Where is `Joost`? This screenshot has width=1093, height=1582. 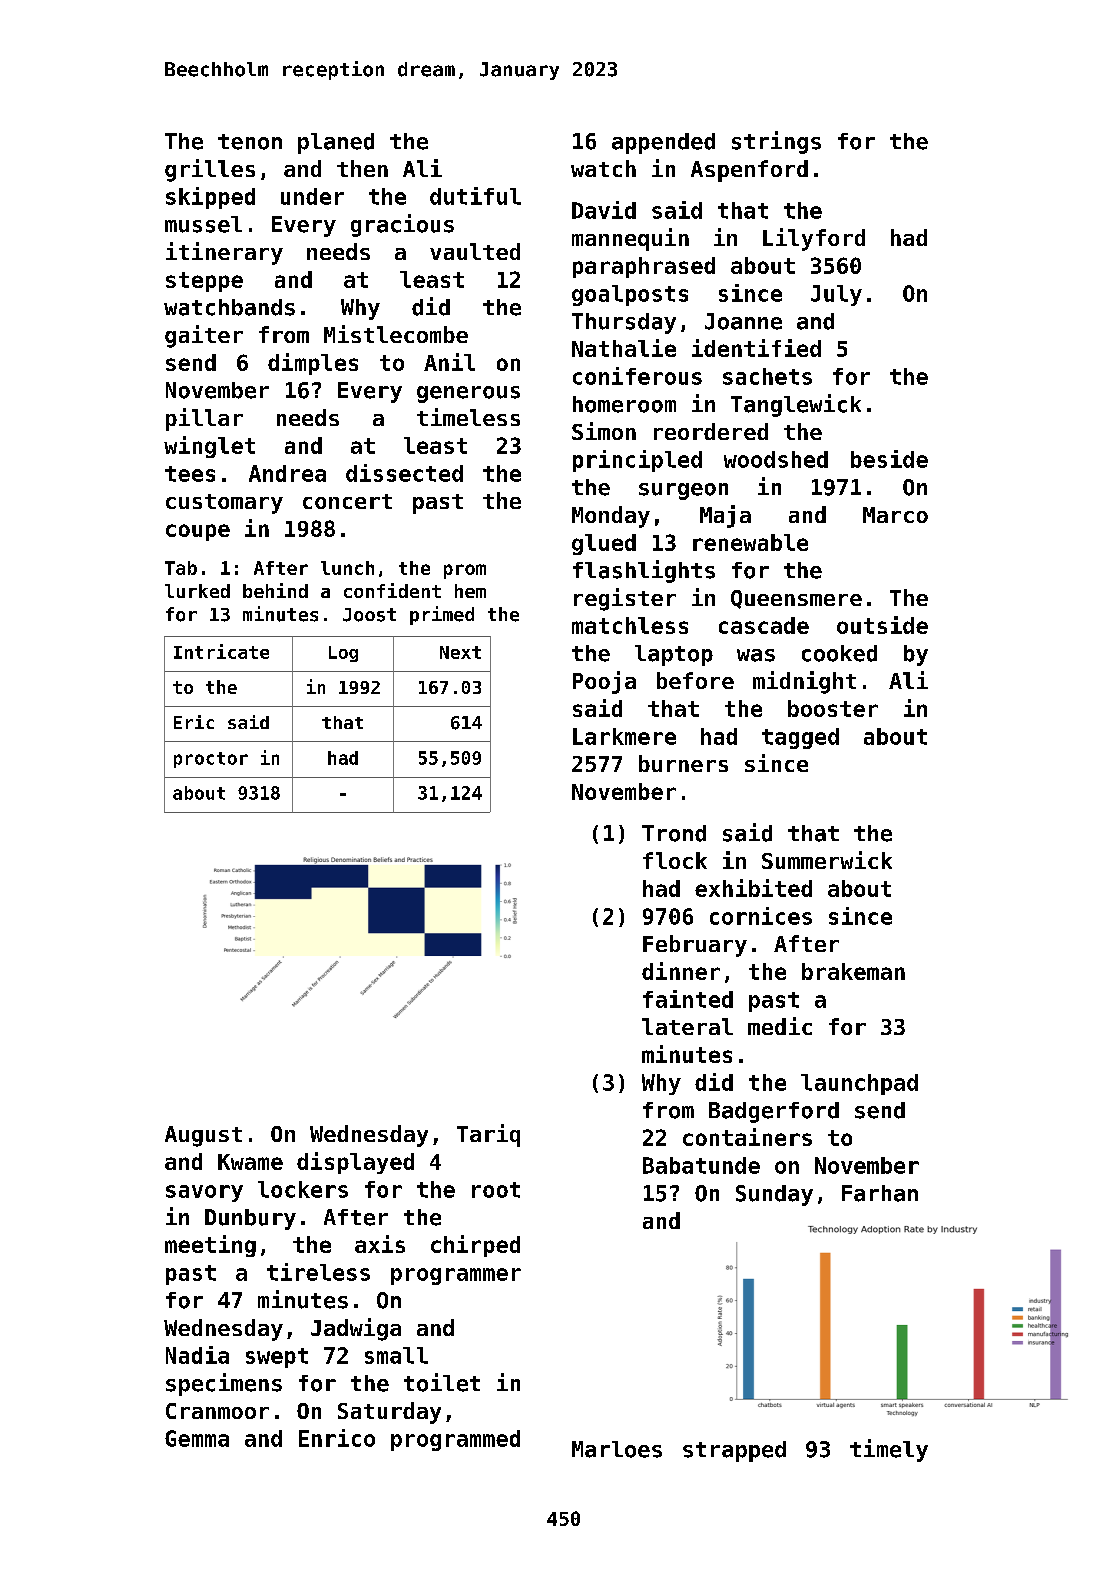
Joost is located at coordinates (369, 615).
